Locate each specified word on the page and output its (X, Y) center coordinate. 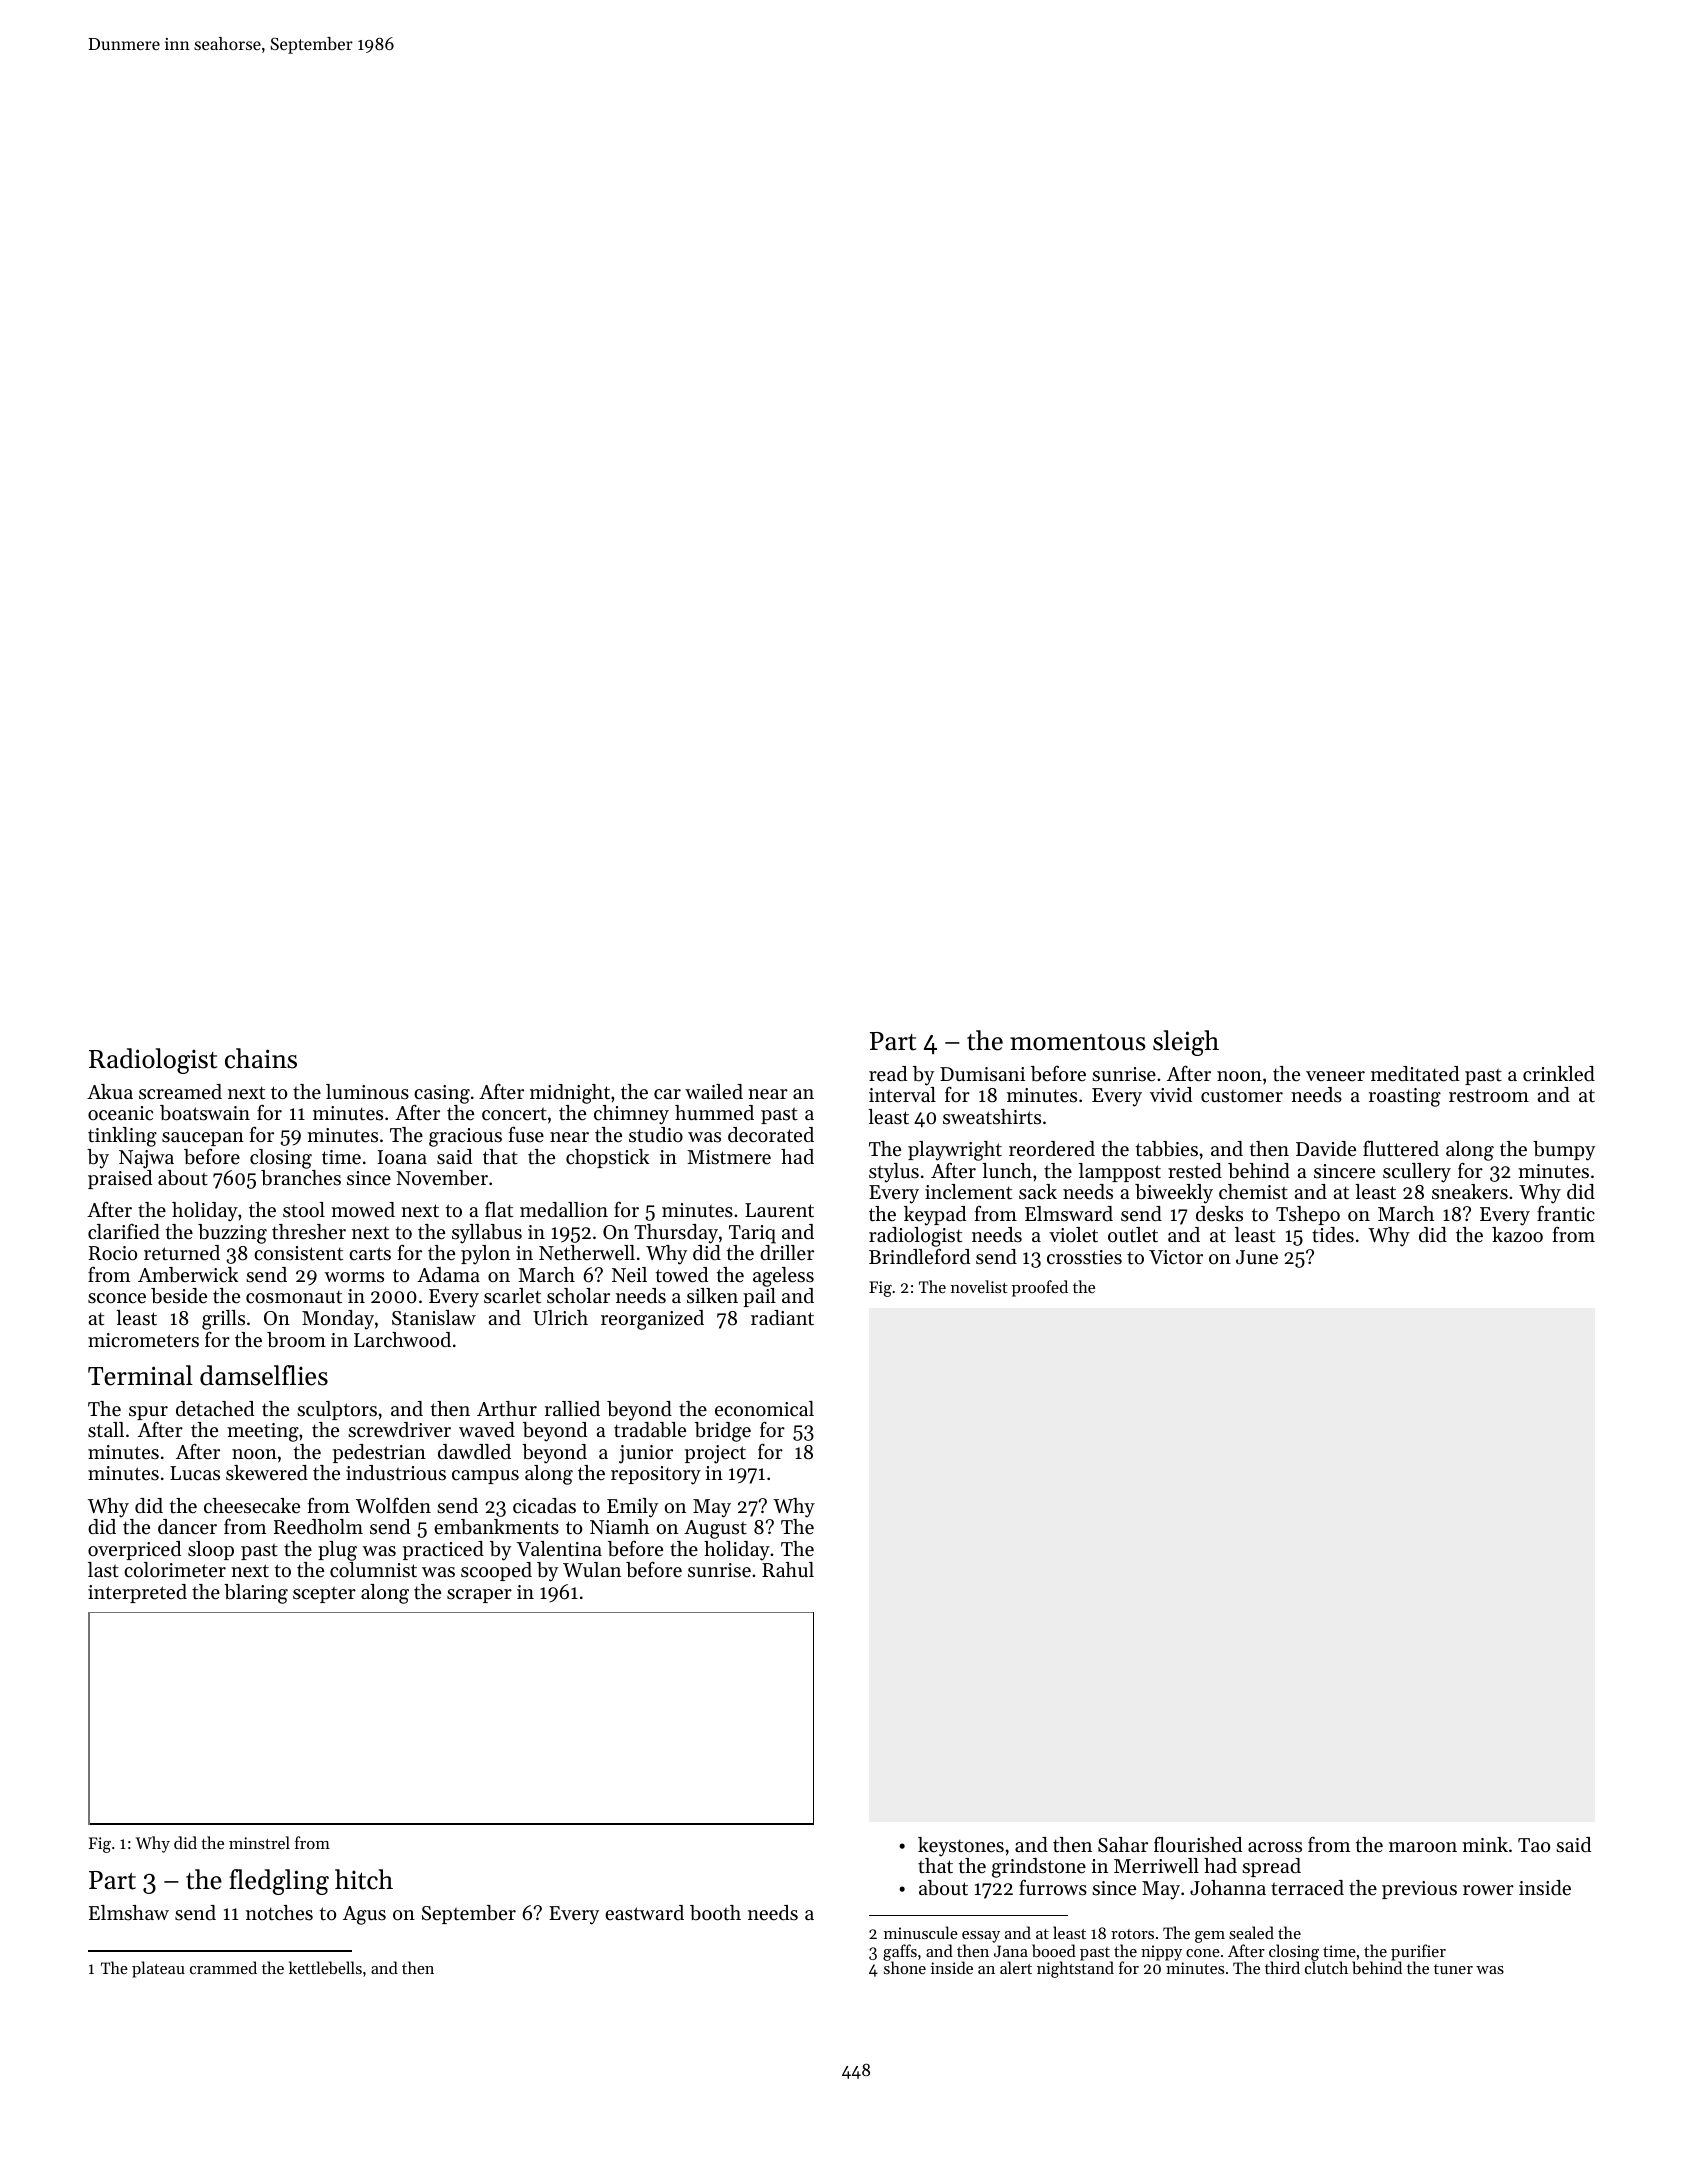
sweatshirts (992, 1117)
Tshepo (1308, 1215)
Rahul (788, 1569)
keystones (961, 1847)
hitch (364, 1879)
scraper (479, 1596)
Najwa (146, 1159)
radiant (782, 1318)
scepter (324, 1595)
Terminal (140, 1375)
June (1257, 1257)
